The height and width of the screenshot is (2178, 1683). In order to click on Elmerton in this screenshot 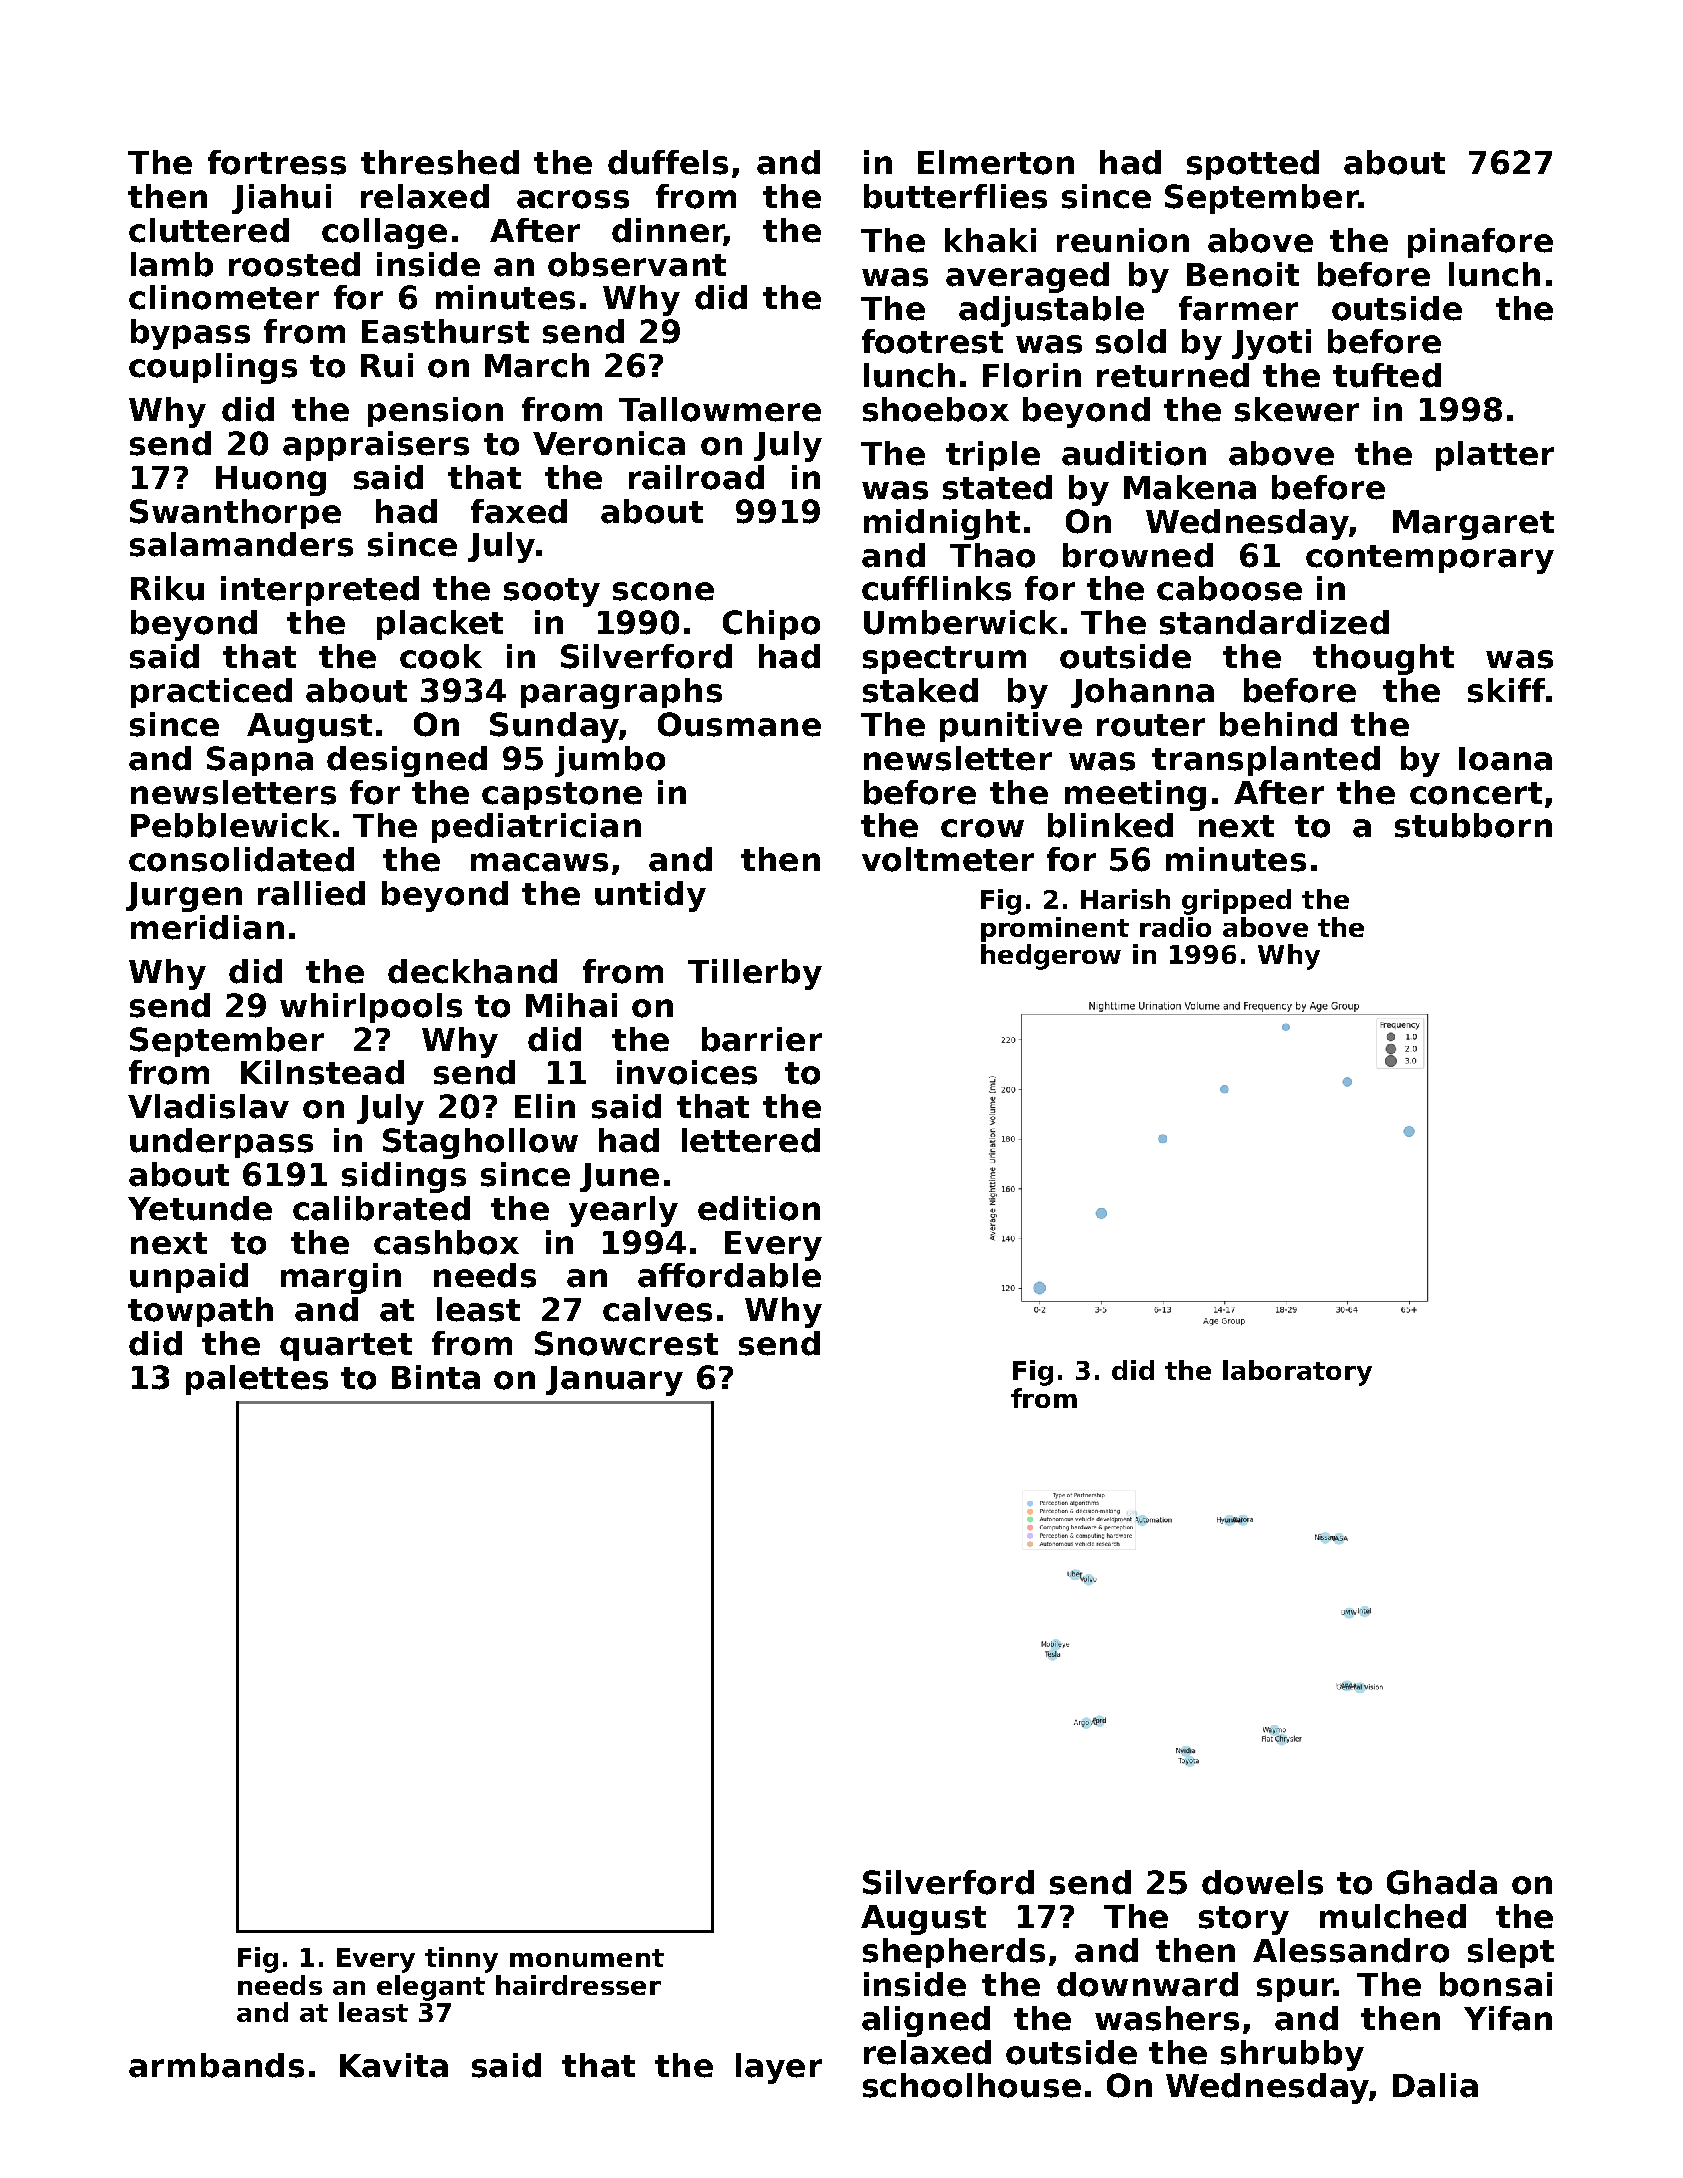, I will do `click(996, 162)`.
